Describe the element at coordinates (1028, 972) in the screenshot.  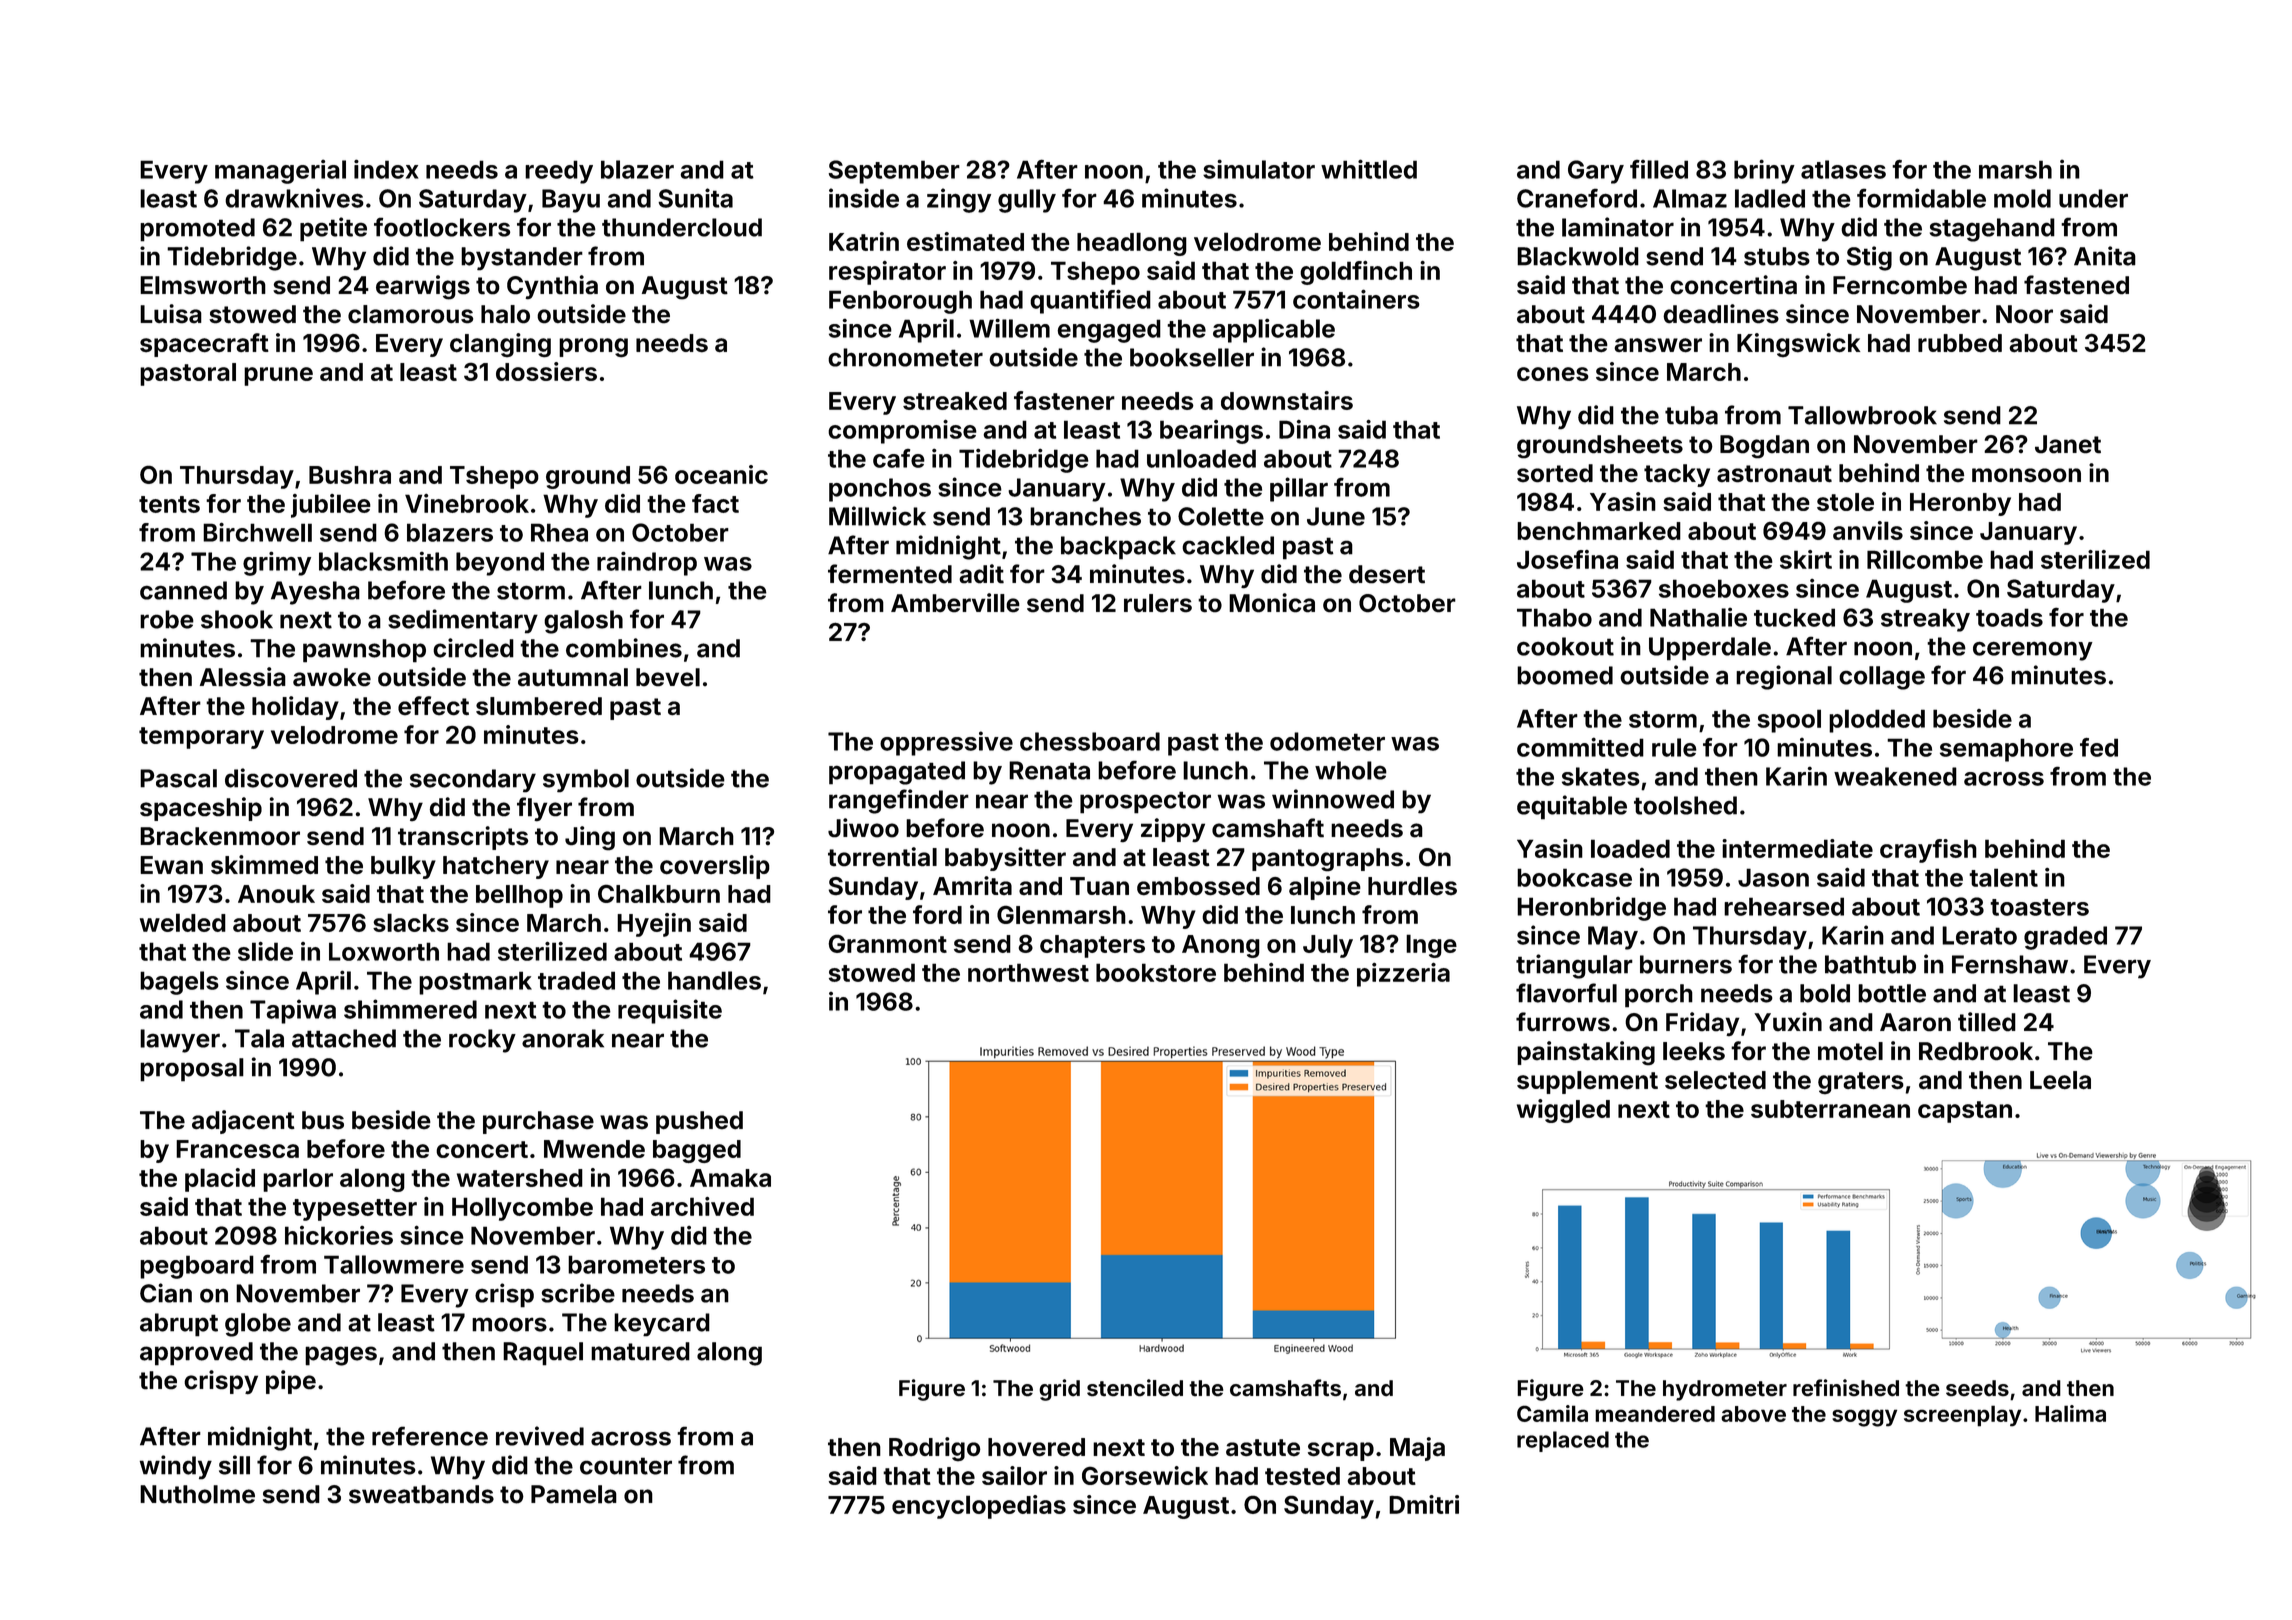
I see `northwest` at that location.
